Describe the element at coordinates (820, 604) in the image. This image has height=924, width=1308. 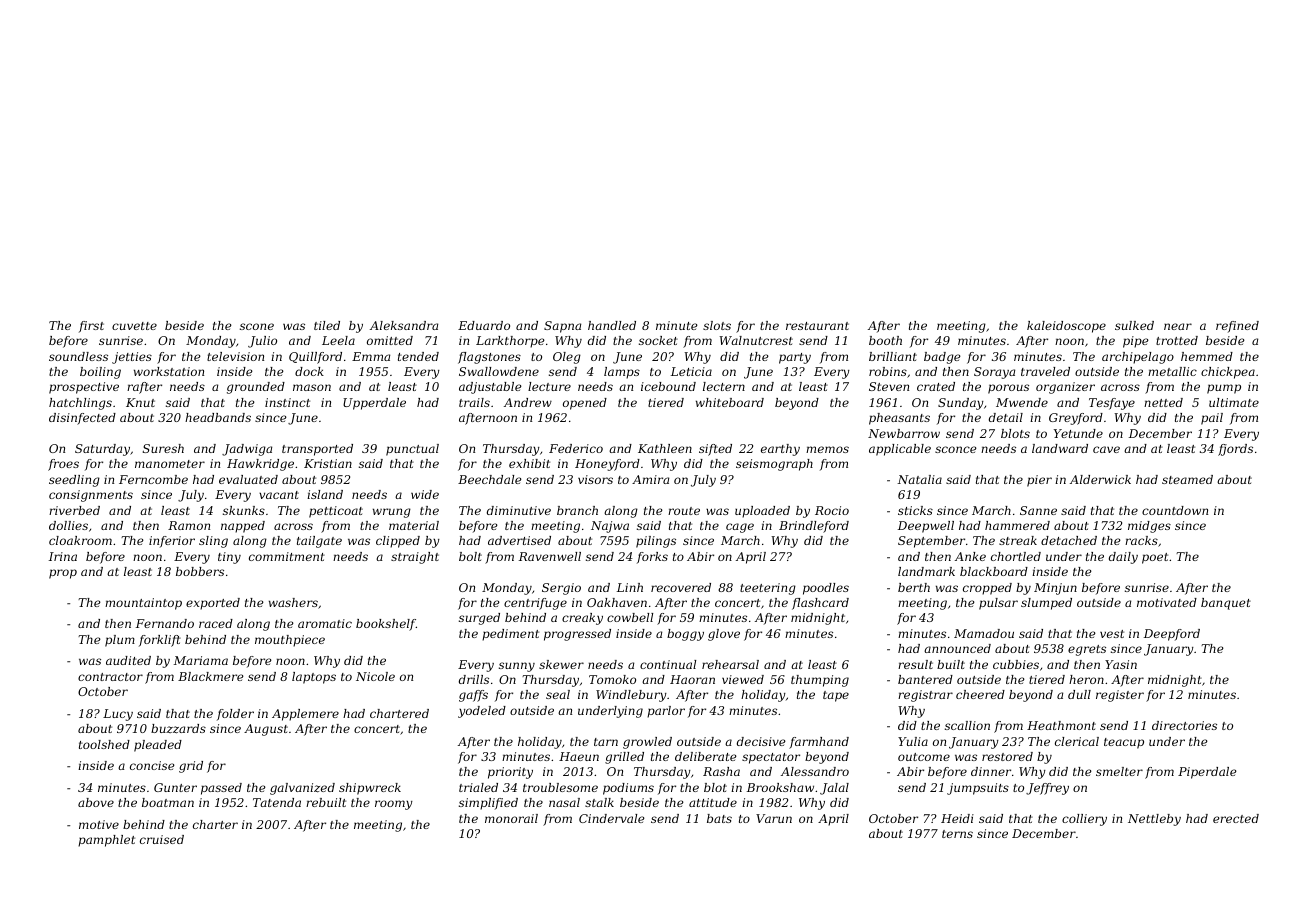
I see `flashcard` at that location.
